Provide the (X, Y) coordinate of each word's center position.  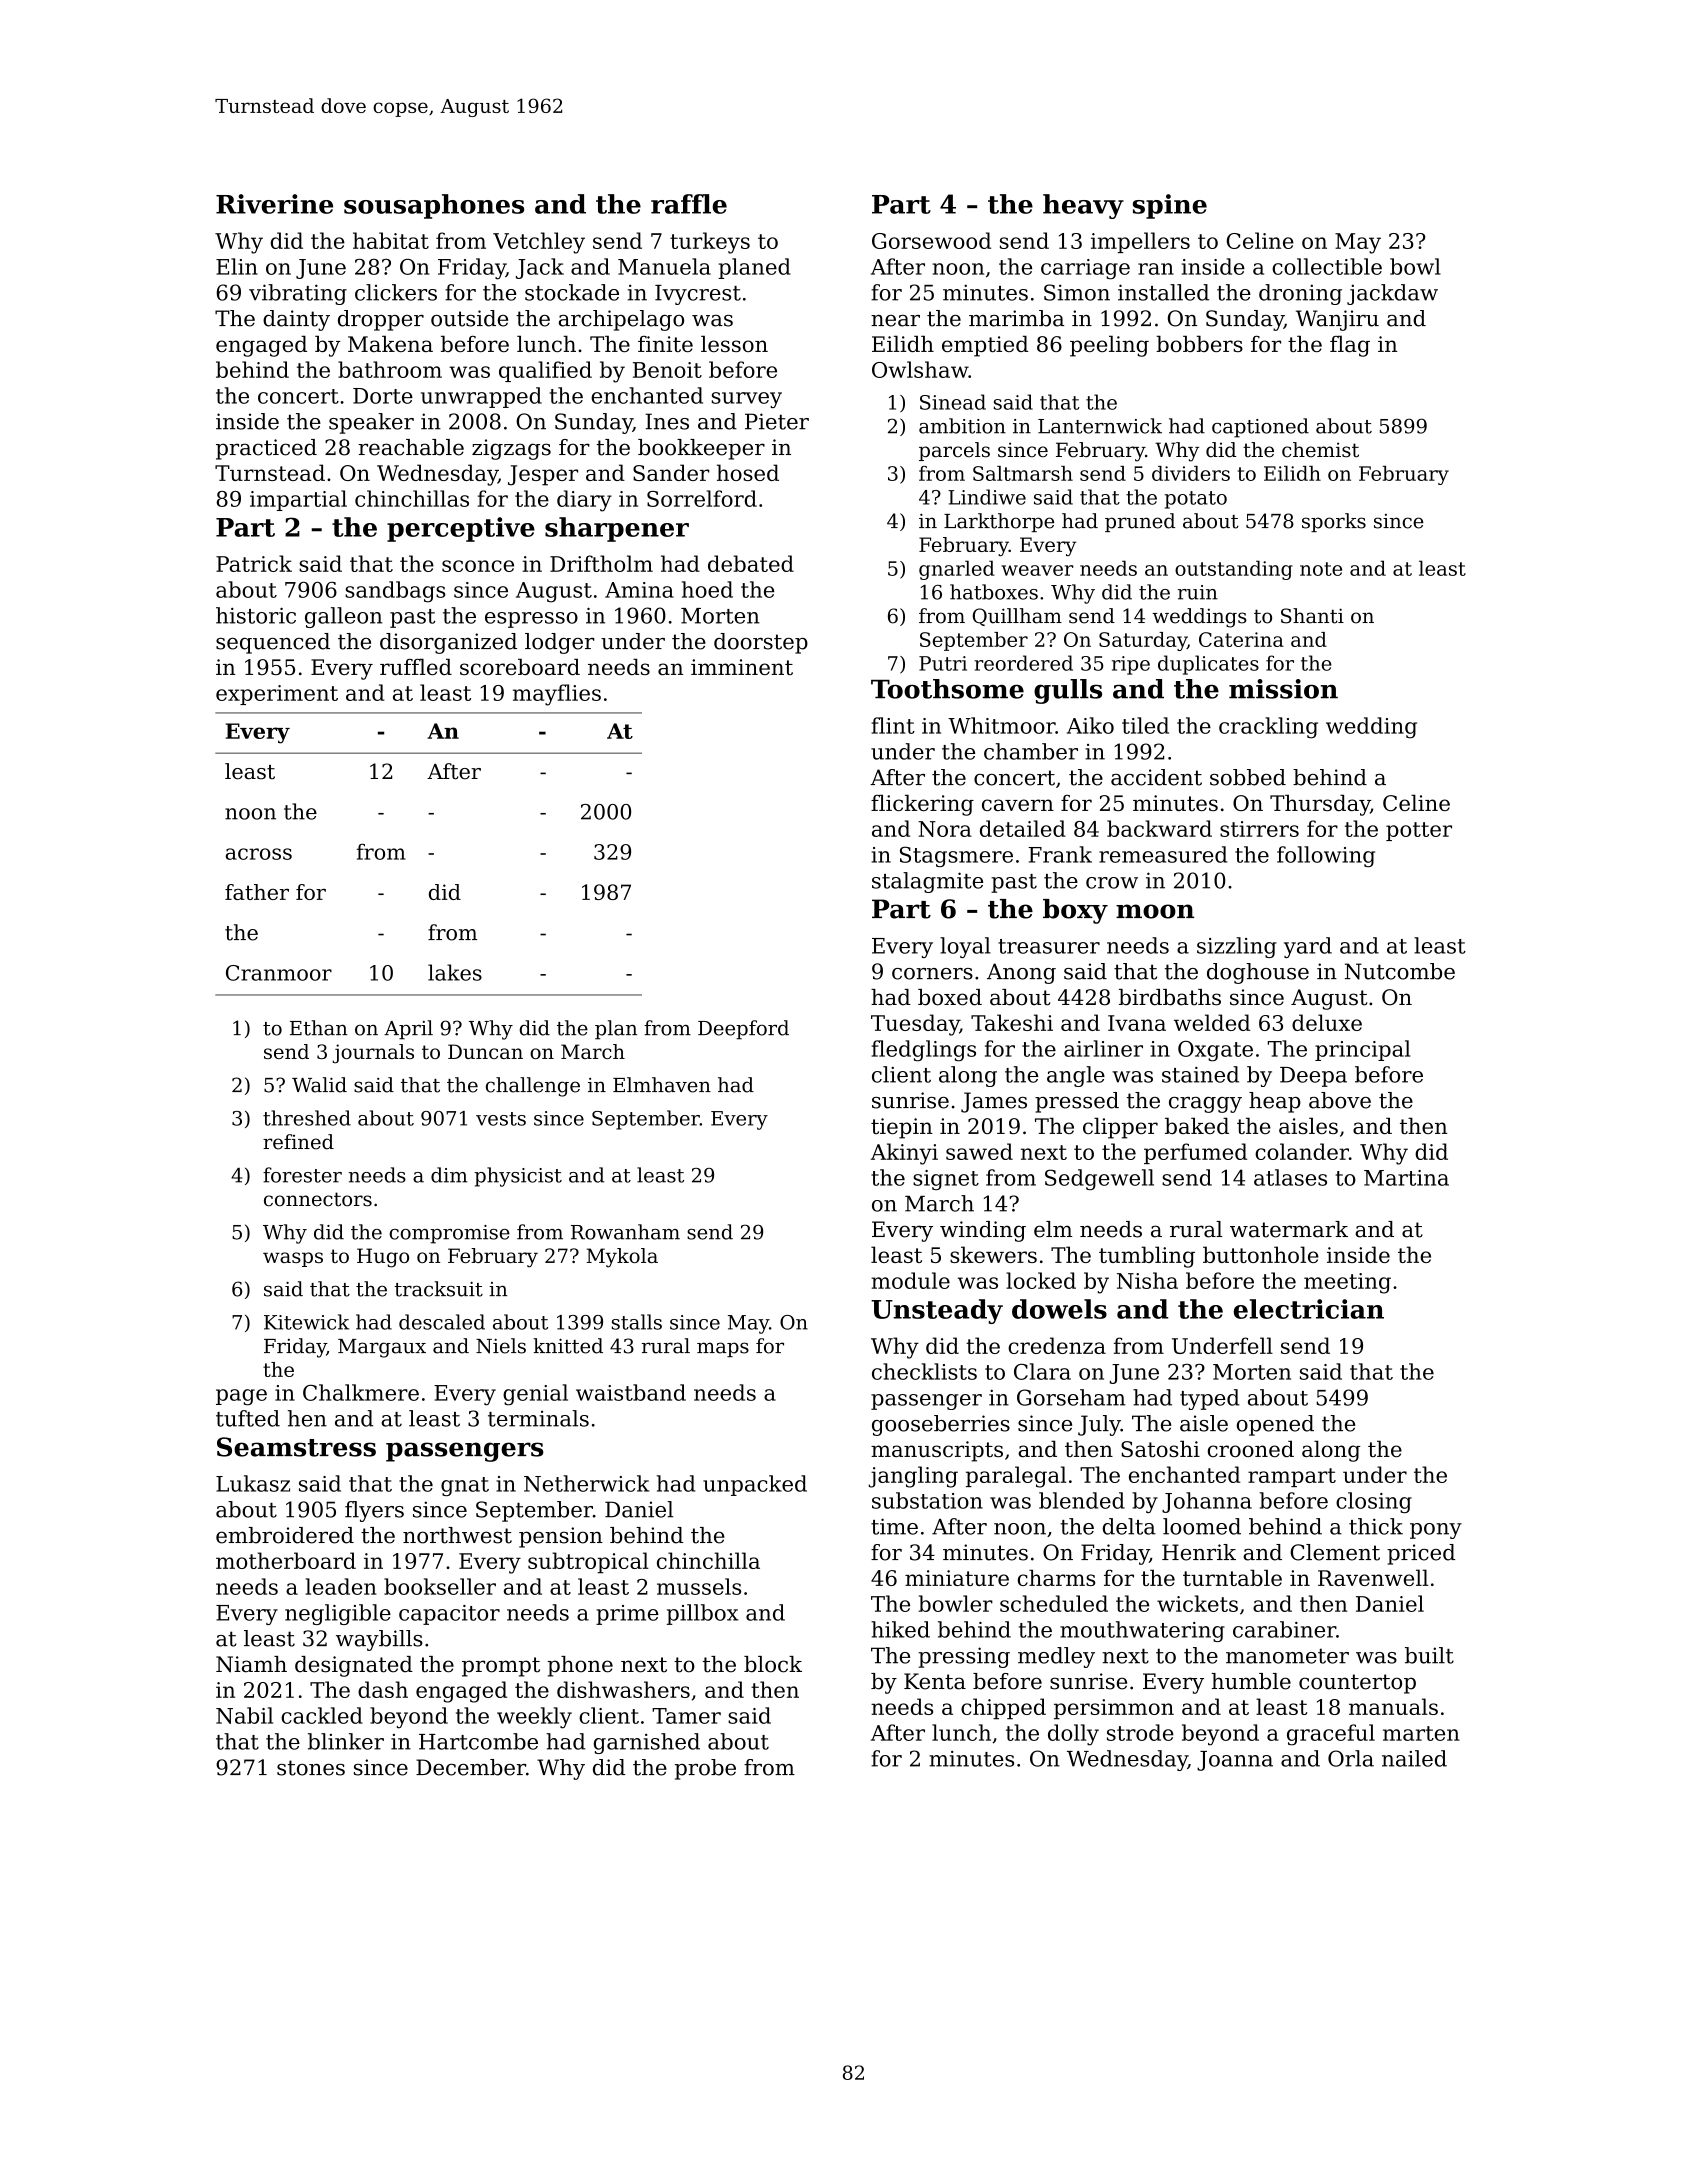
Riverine (274, 204)
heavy (1083, 206)
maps (723, 1349)
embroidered (285, 1535)
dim (449, 1175)
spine (1170, 206)
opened (1275, 1425)
